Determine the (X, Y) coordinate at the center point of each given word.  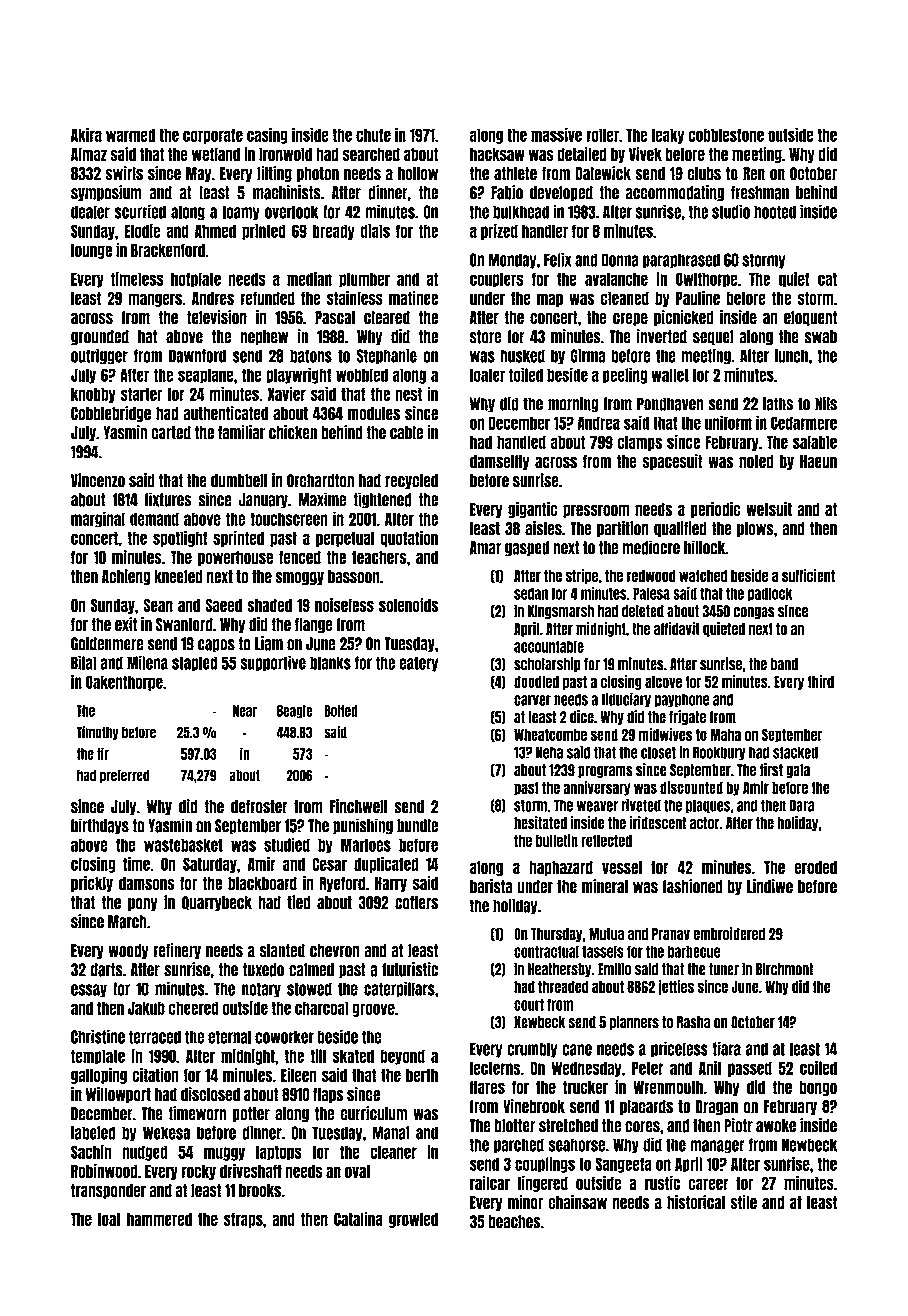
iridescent (657, 823)
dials (375, 230)
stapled (194, 664)
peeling (625, 376)
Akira (86, 134)
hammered (159, 1219)
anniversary (596, 788)
